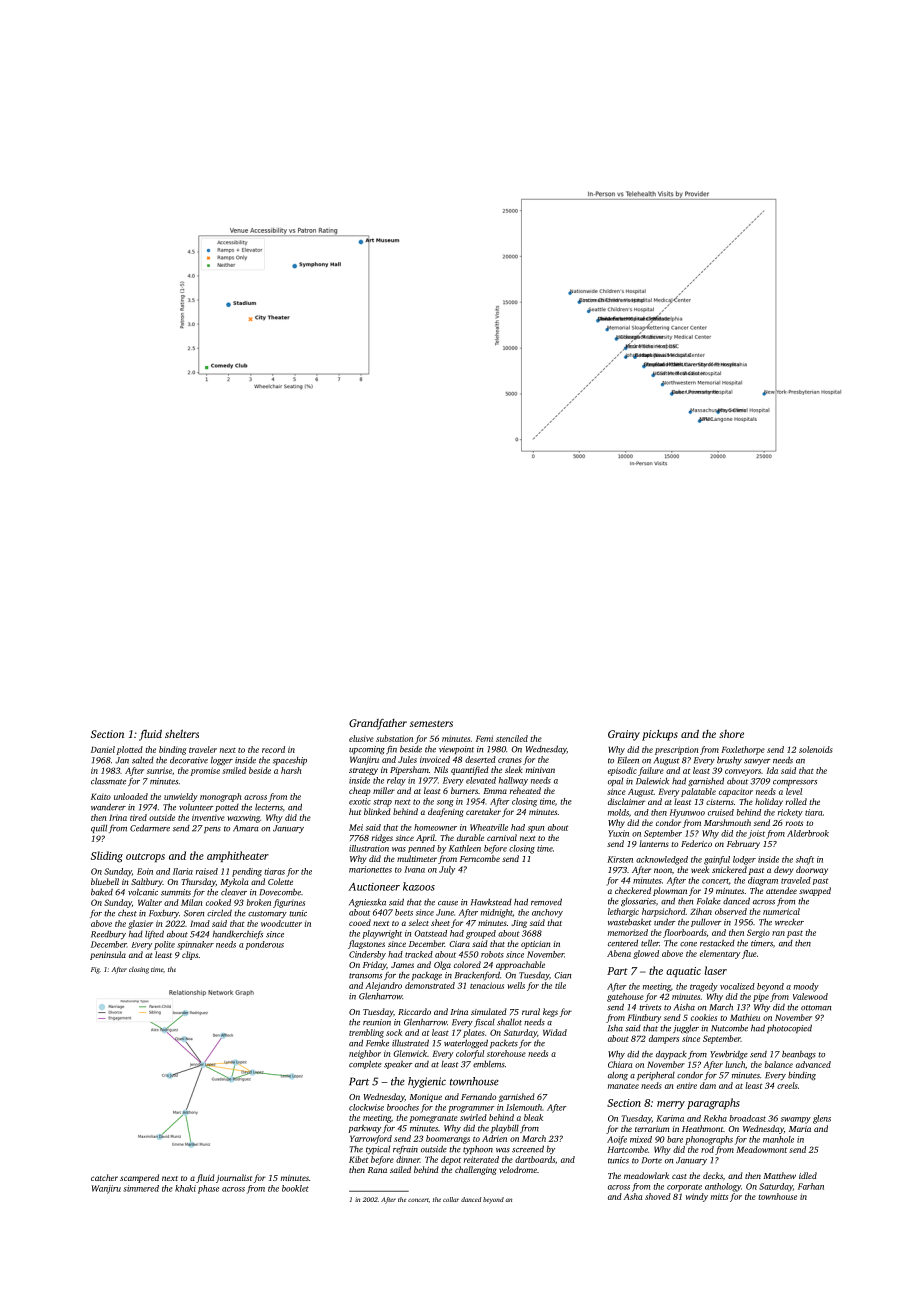 This page has width=924, height=1308. I want to click on Karima, so click(670, 1118).
